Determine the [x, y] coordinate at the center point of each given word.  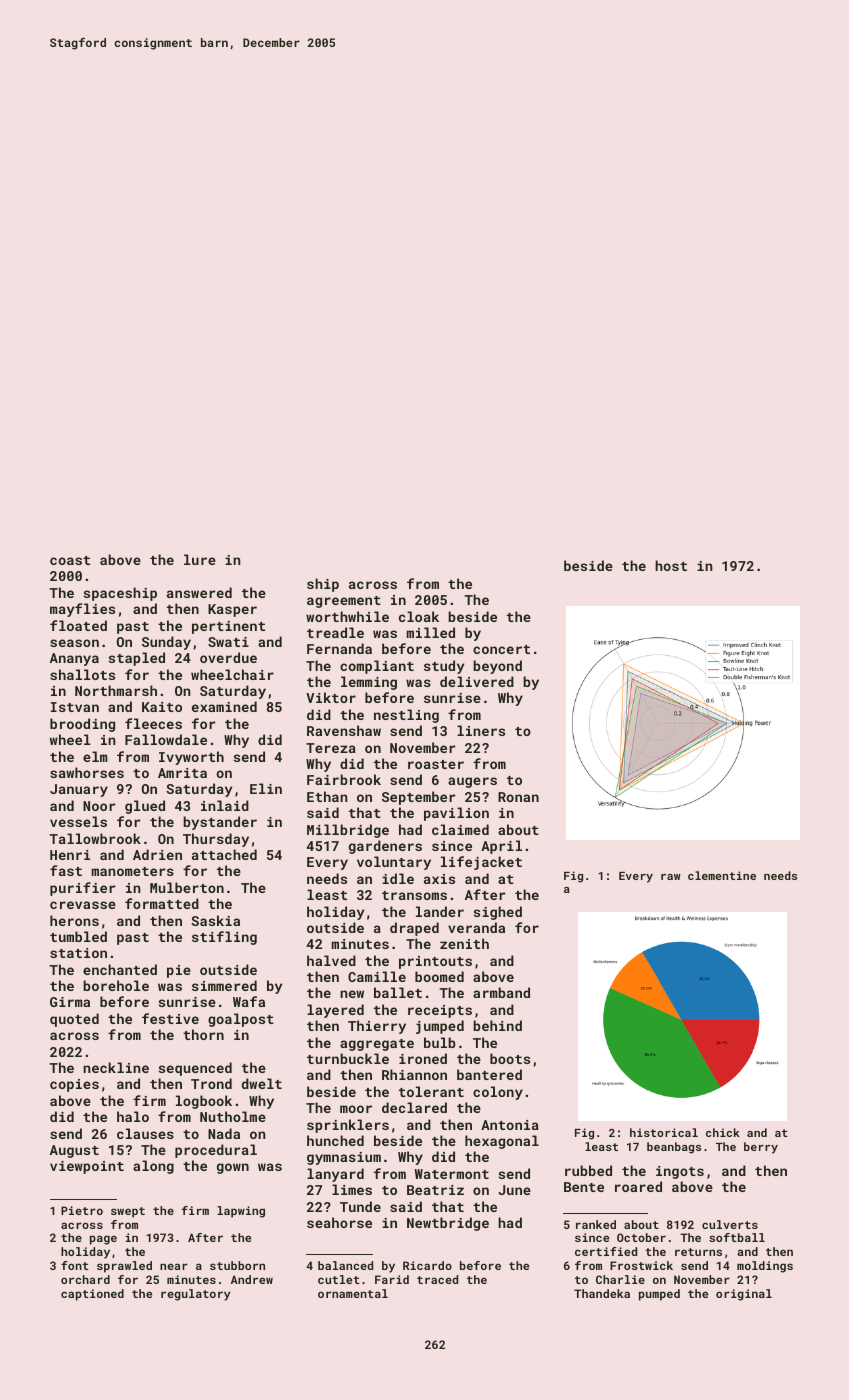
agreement [344, 602]
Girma [70, 1002]
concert [501, 649]
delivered [477, 681]
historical [664, 1132]
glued [145, 807]
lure [200, 559]
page [103, 1240]
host [671, 565]
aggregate [377, 1045]
